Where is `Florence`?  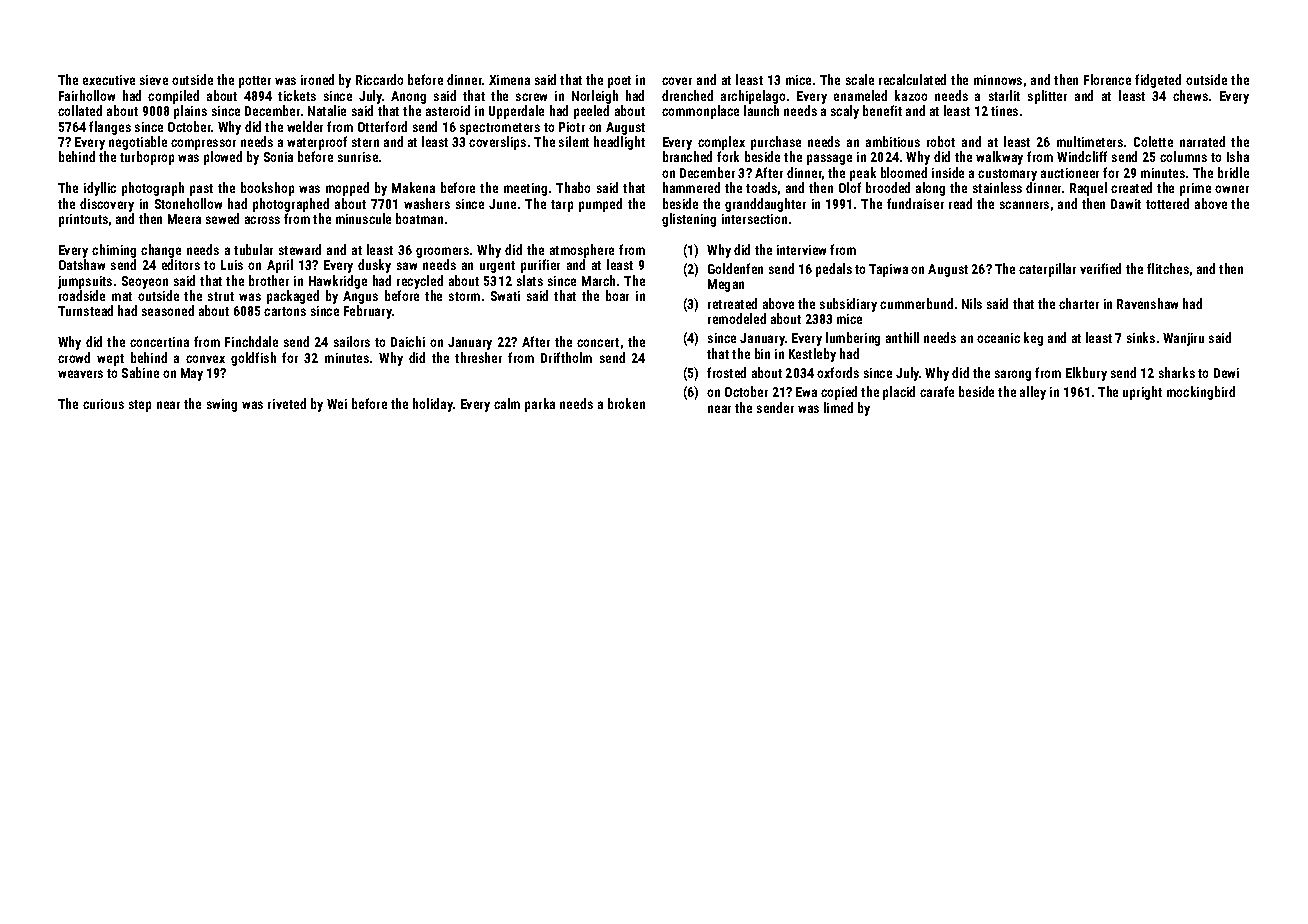
Florence is located at coordinates (1107, 79).
